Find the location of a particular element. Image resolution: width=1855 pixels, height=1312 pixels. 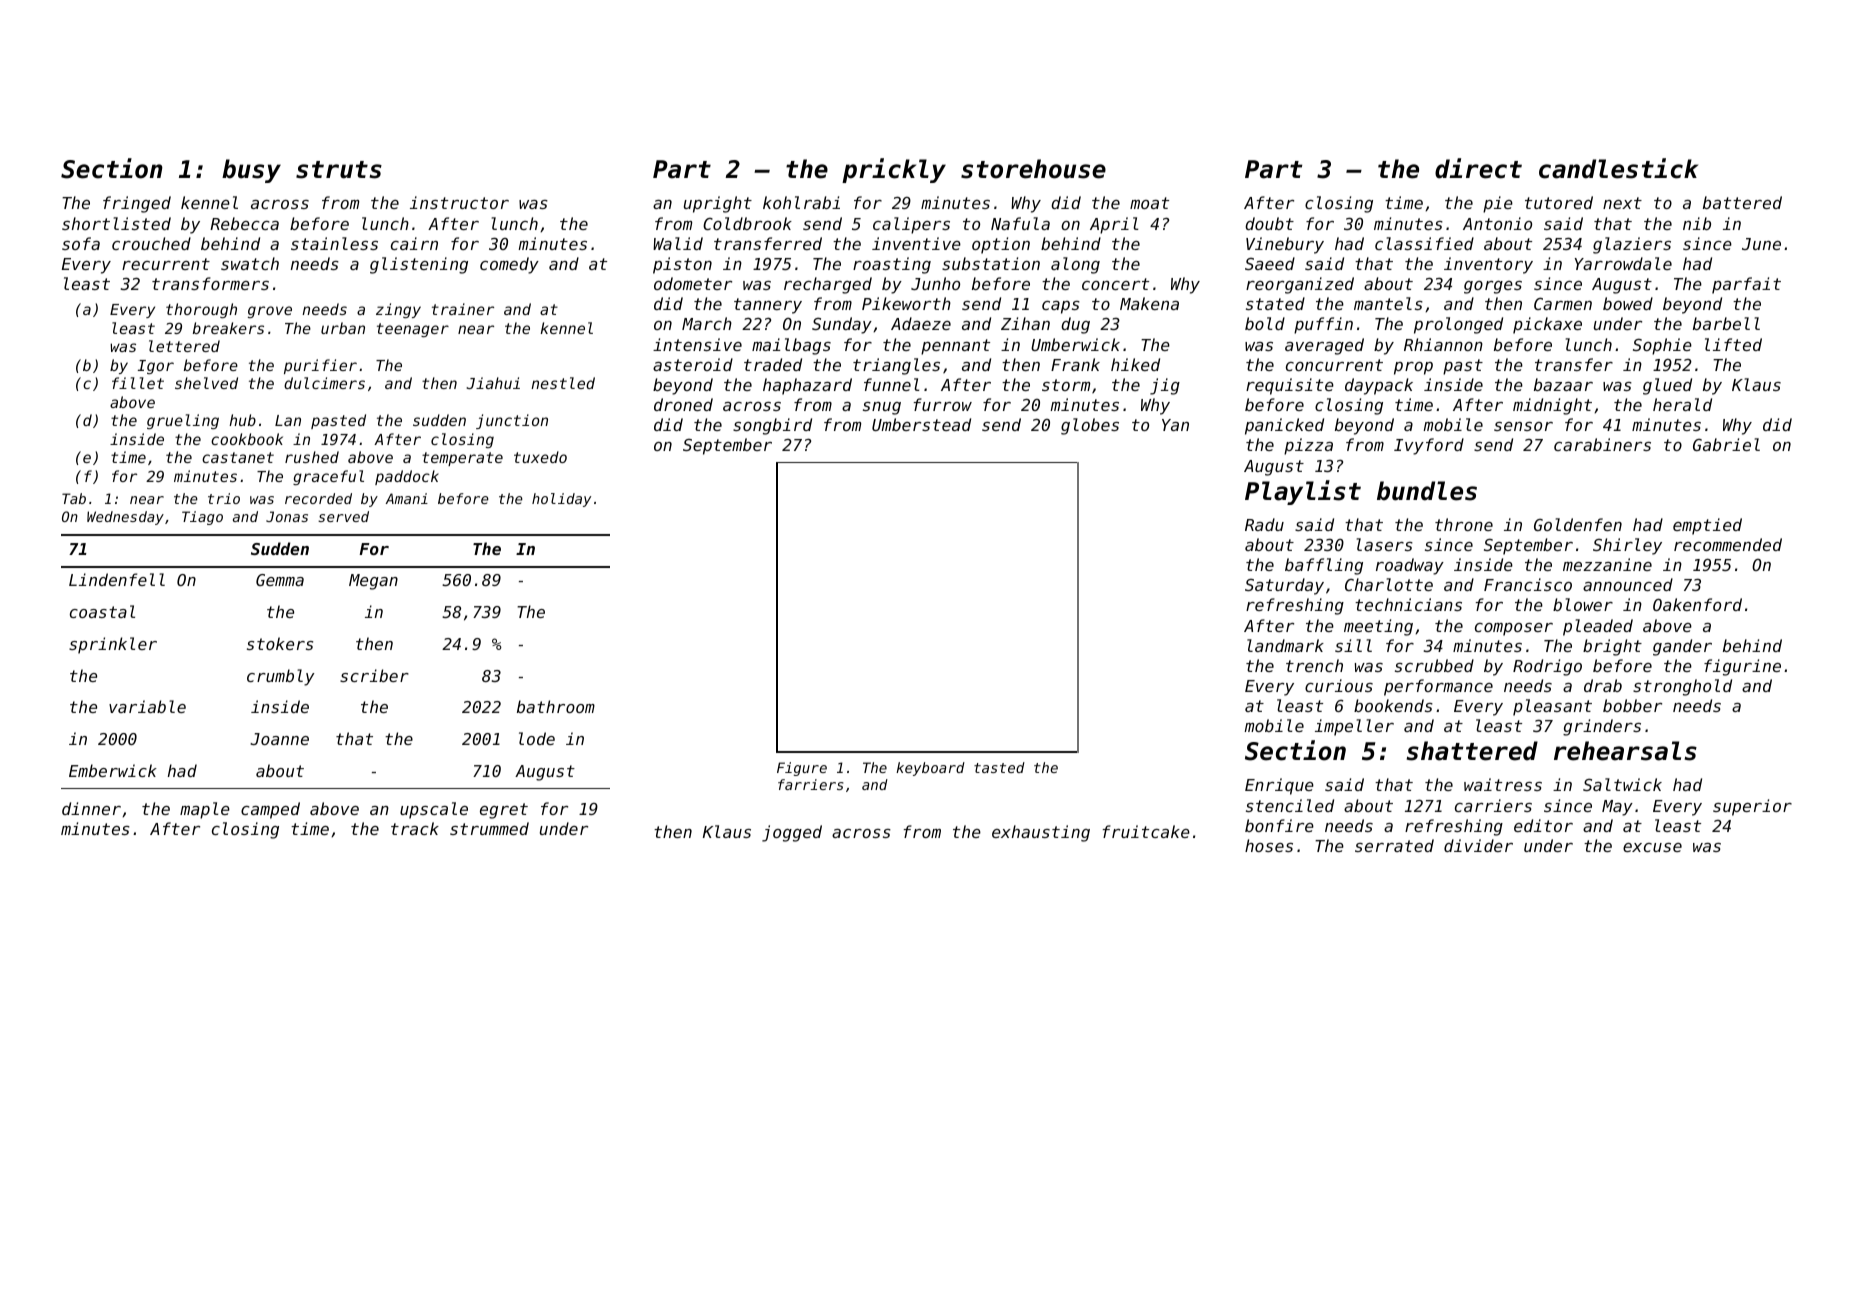

pie is located at coordinates (1498, 204).
